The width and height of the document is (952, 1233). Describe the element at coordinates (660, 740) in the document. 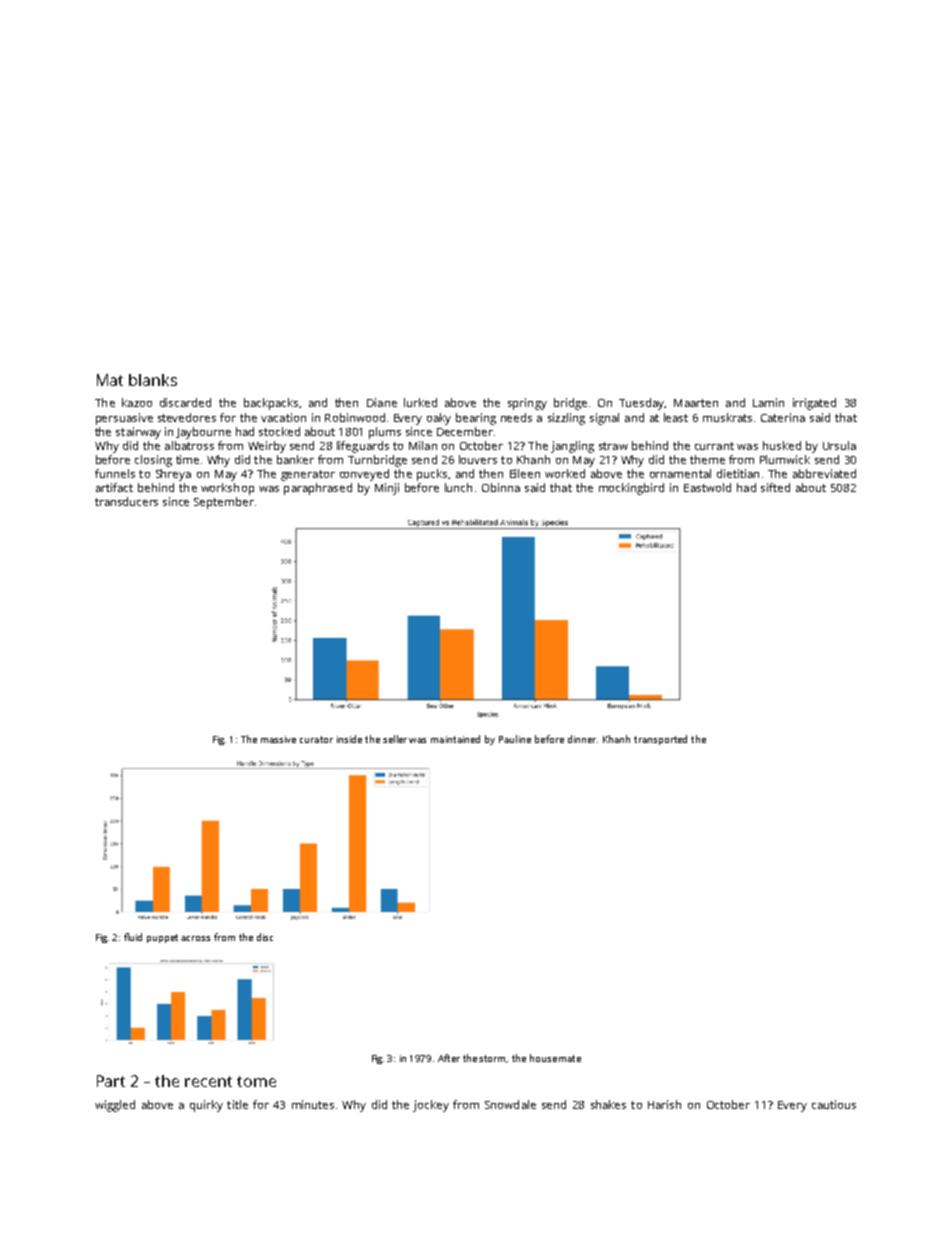

I see `transported` at that location.
